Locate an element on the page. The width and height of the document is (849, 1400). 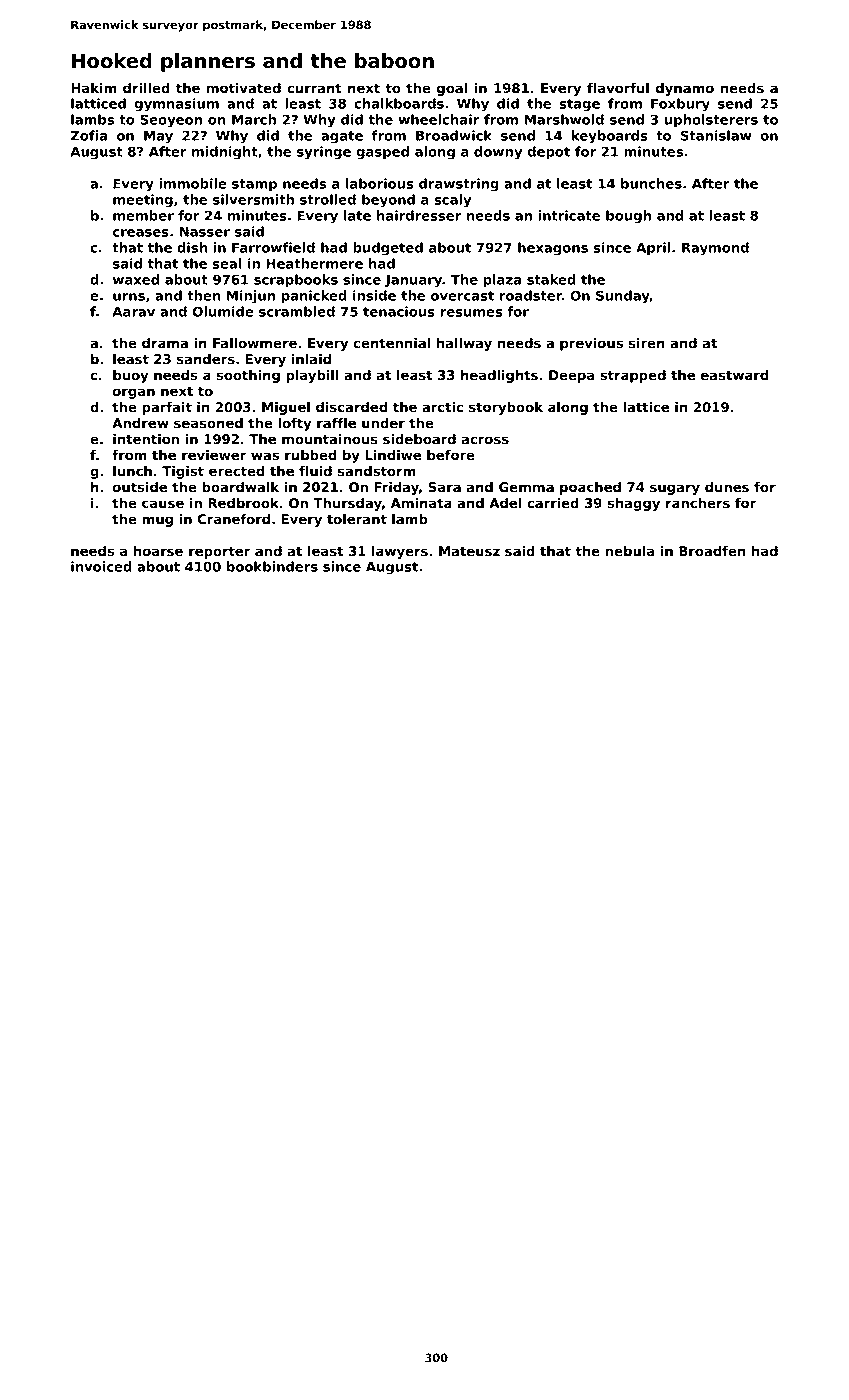
drilled is located at coordinates (146, 88).
